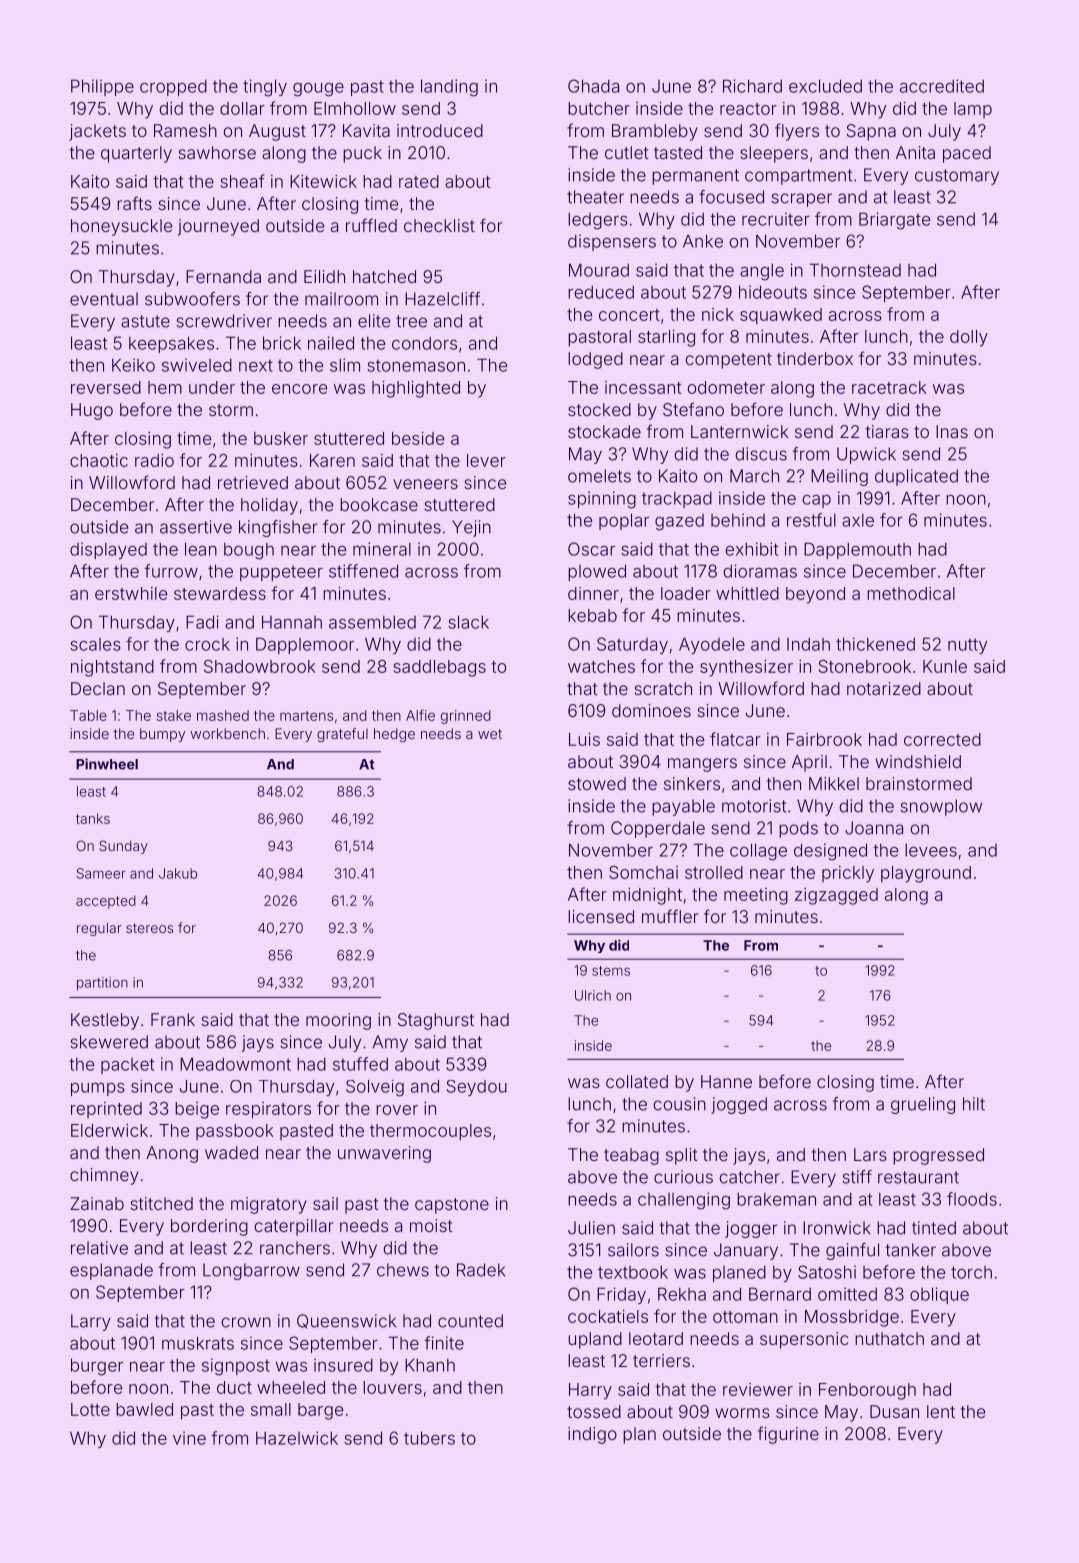 This document has height=1563, width=1079. I want to click on Ghada, so click(593, 86).
